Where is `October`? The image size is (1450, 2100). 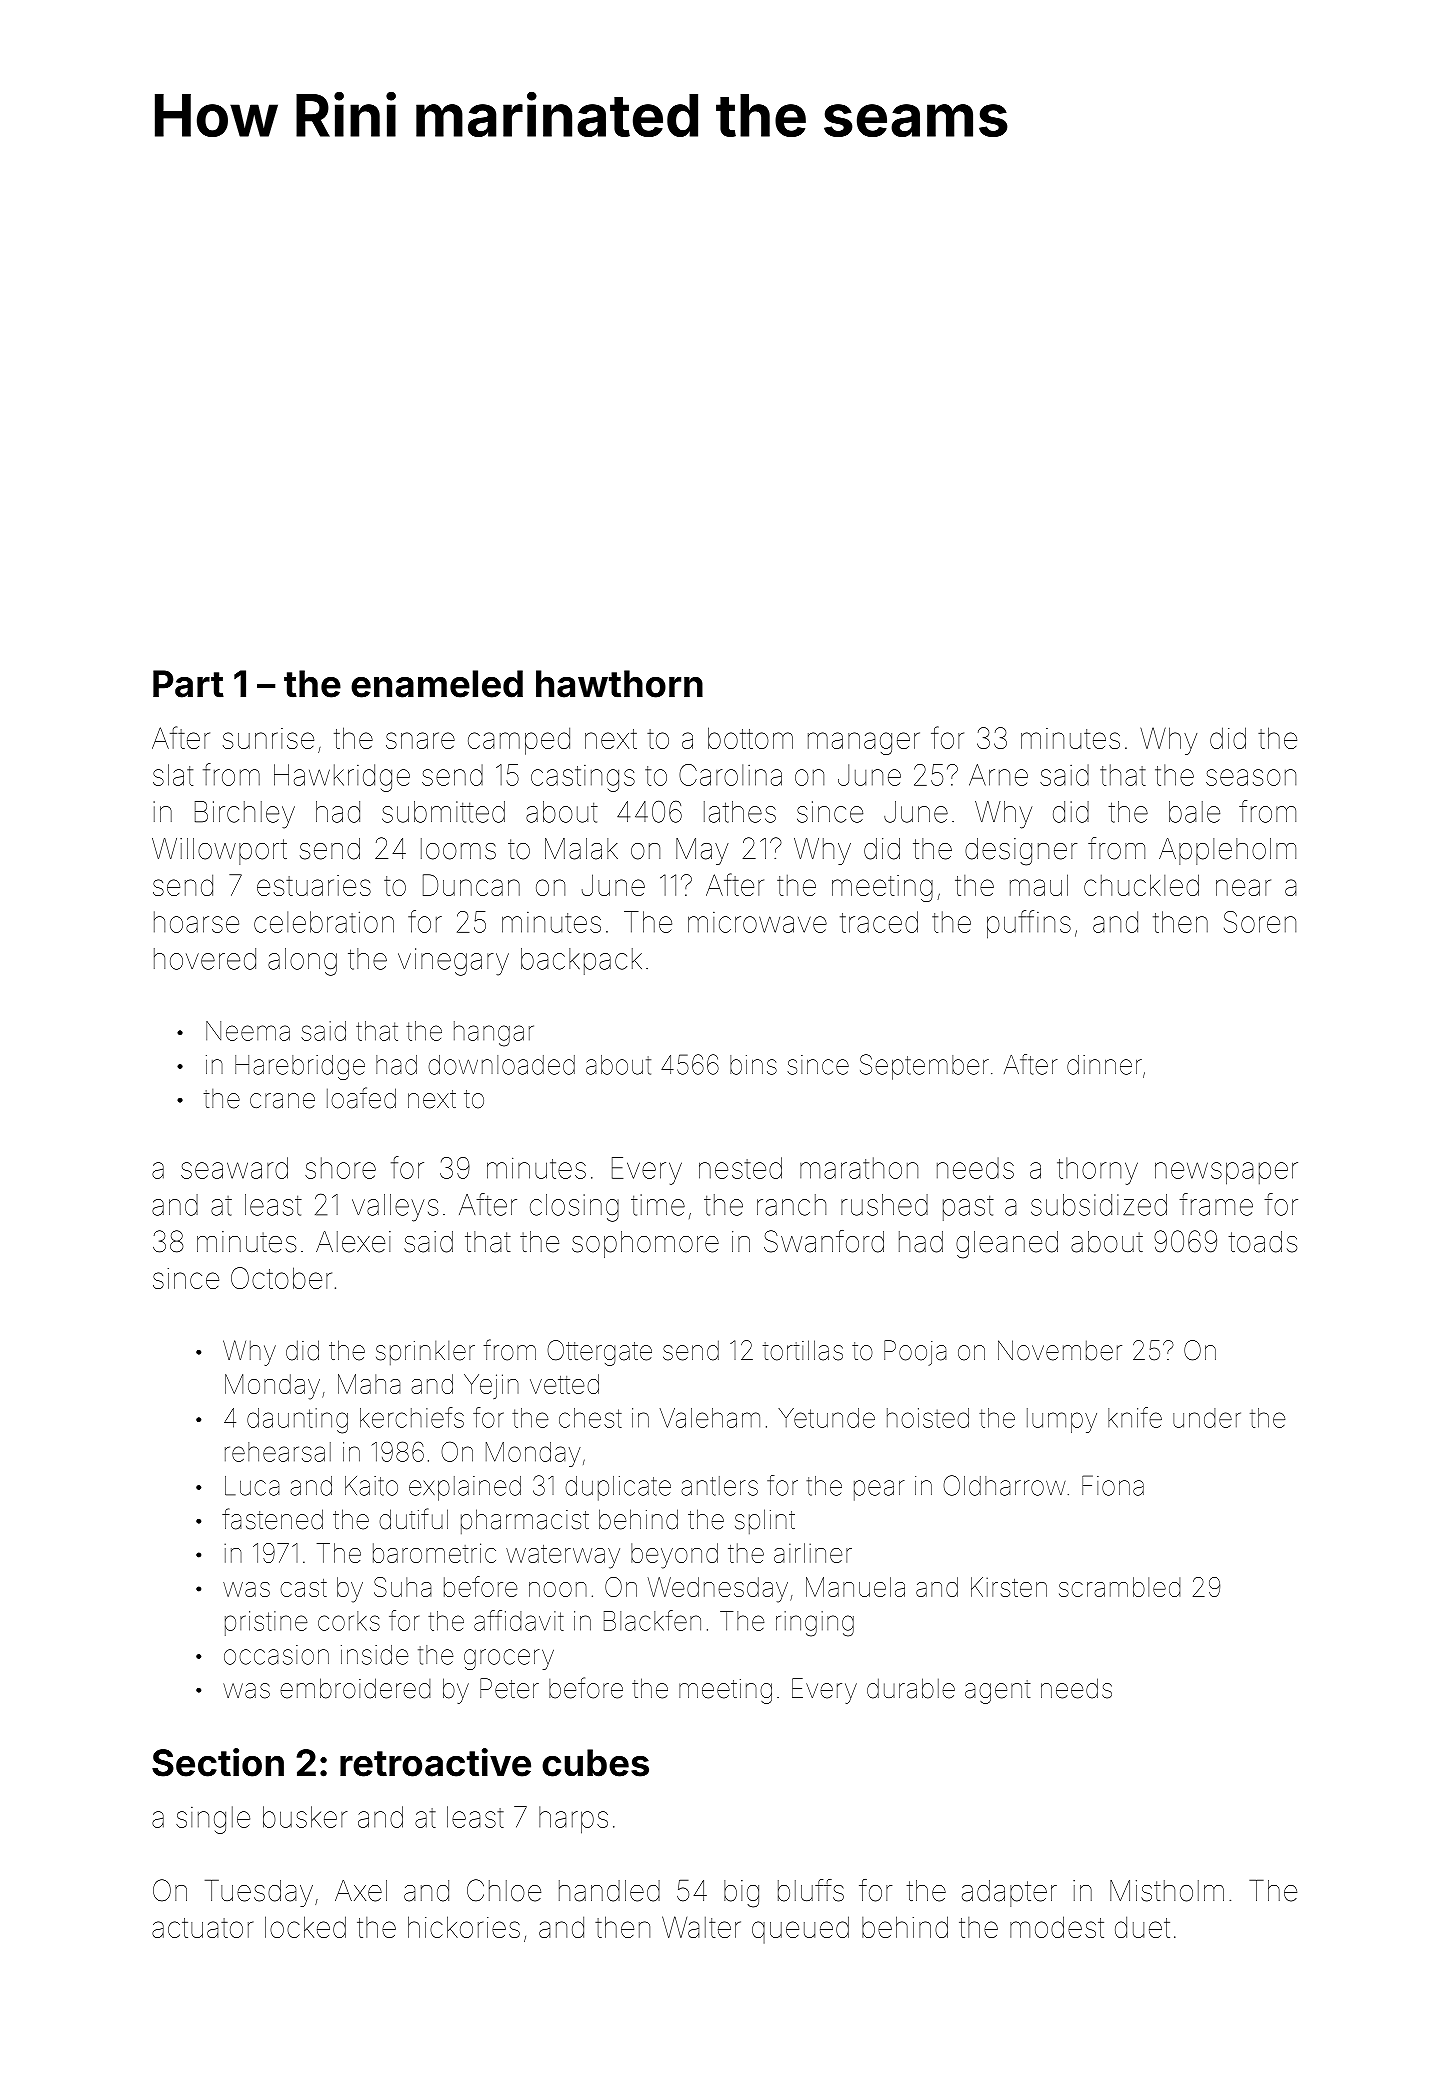 October is located at coordinates (281, 1278).
